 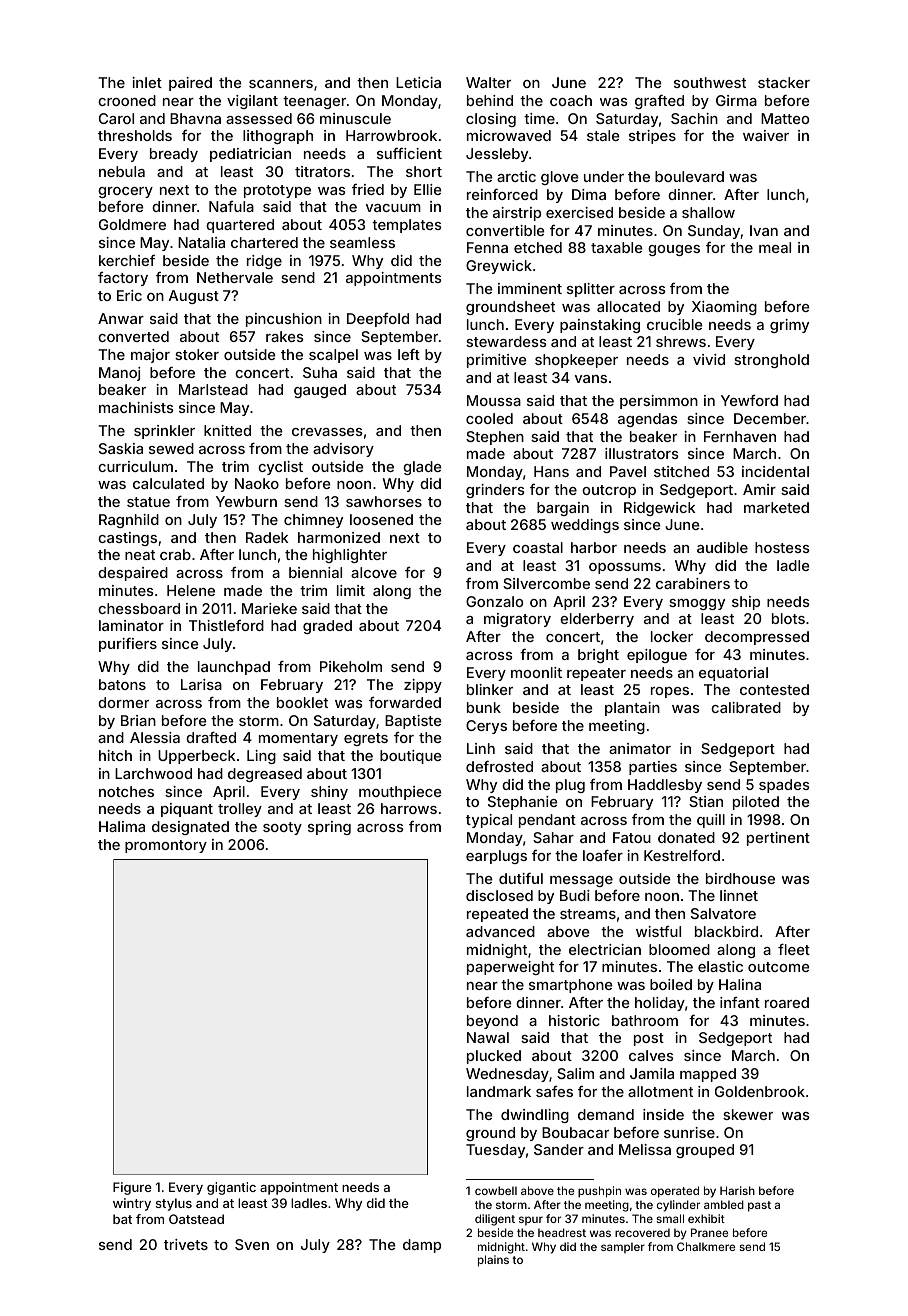 I want to click on left, so click(x=409, y=354).
